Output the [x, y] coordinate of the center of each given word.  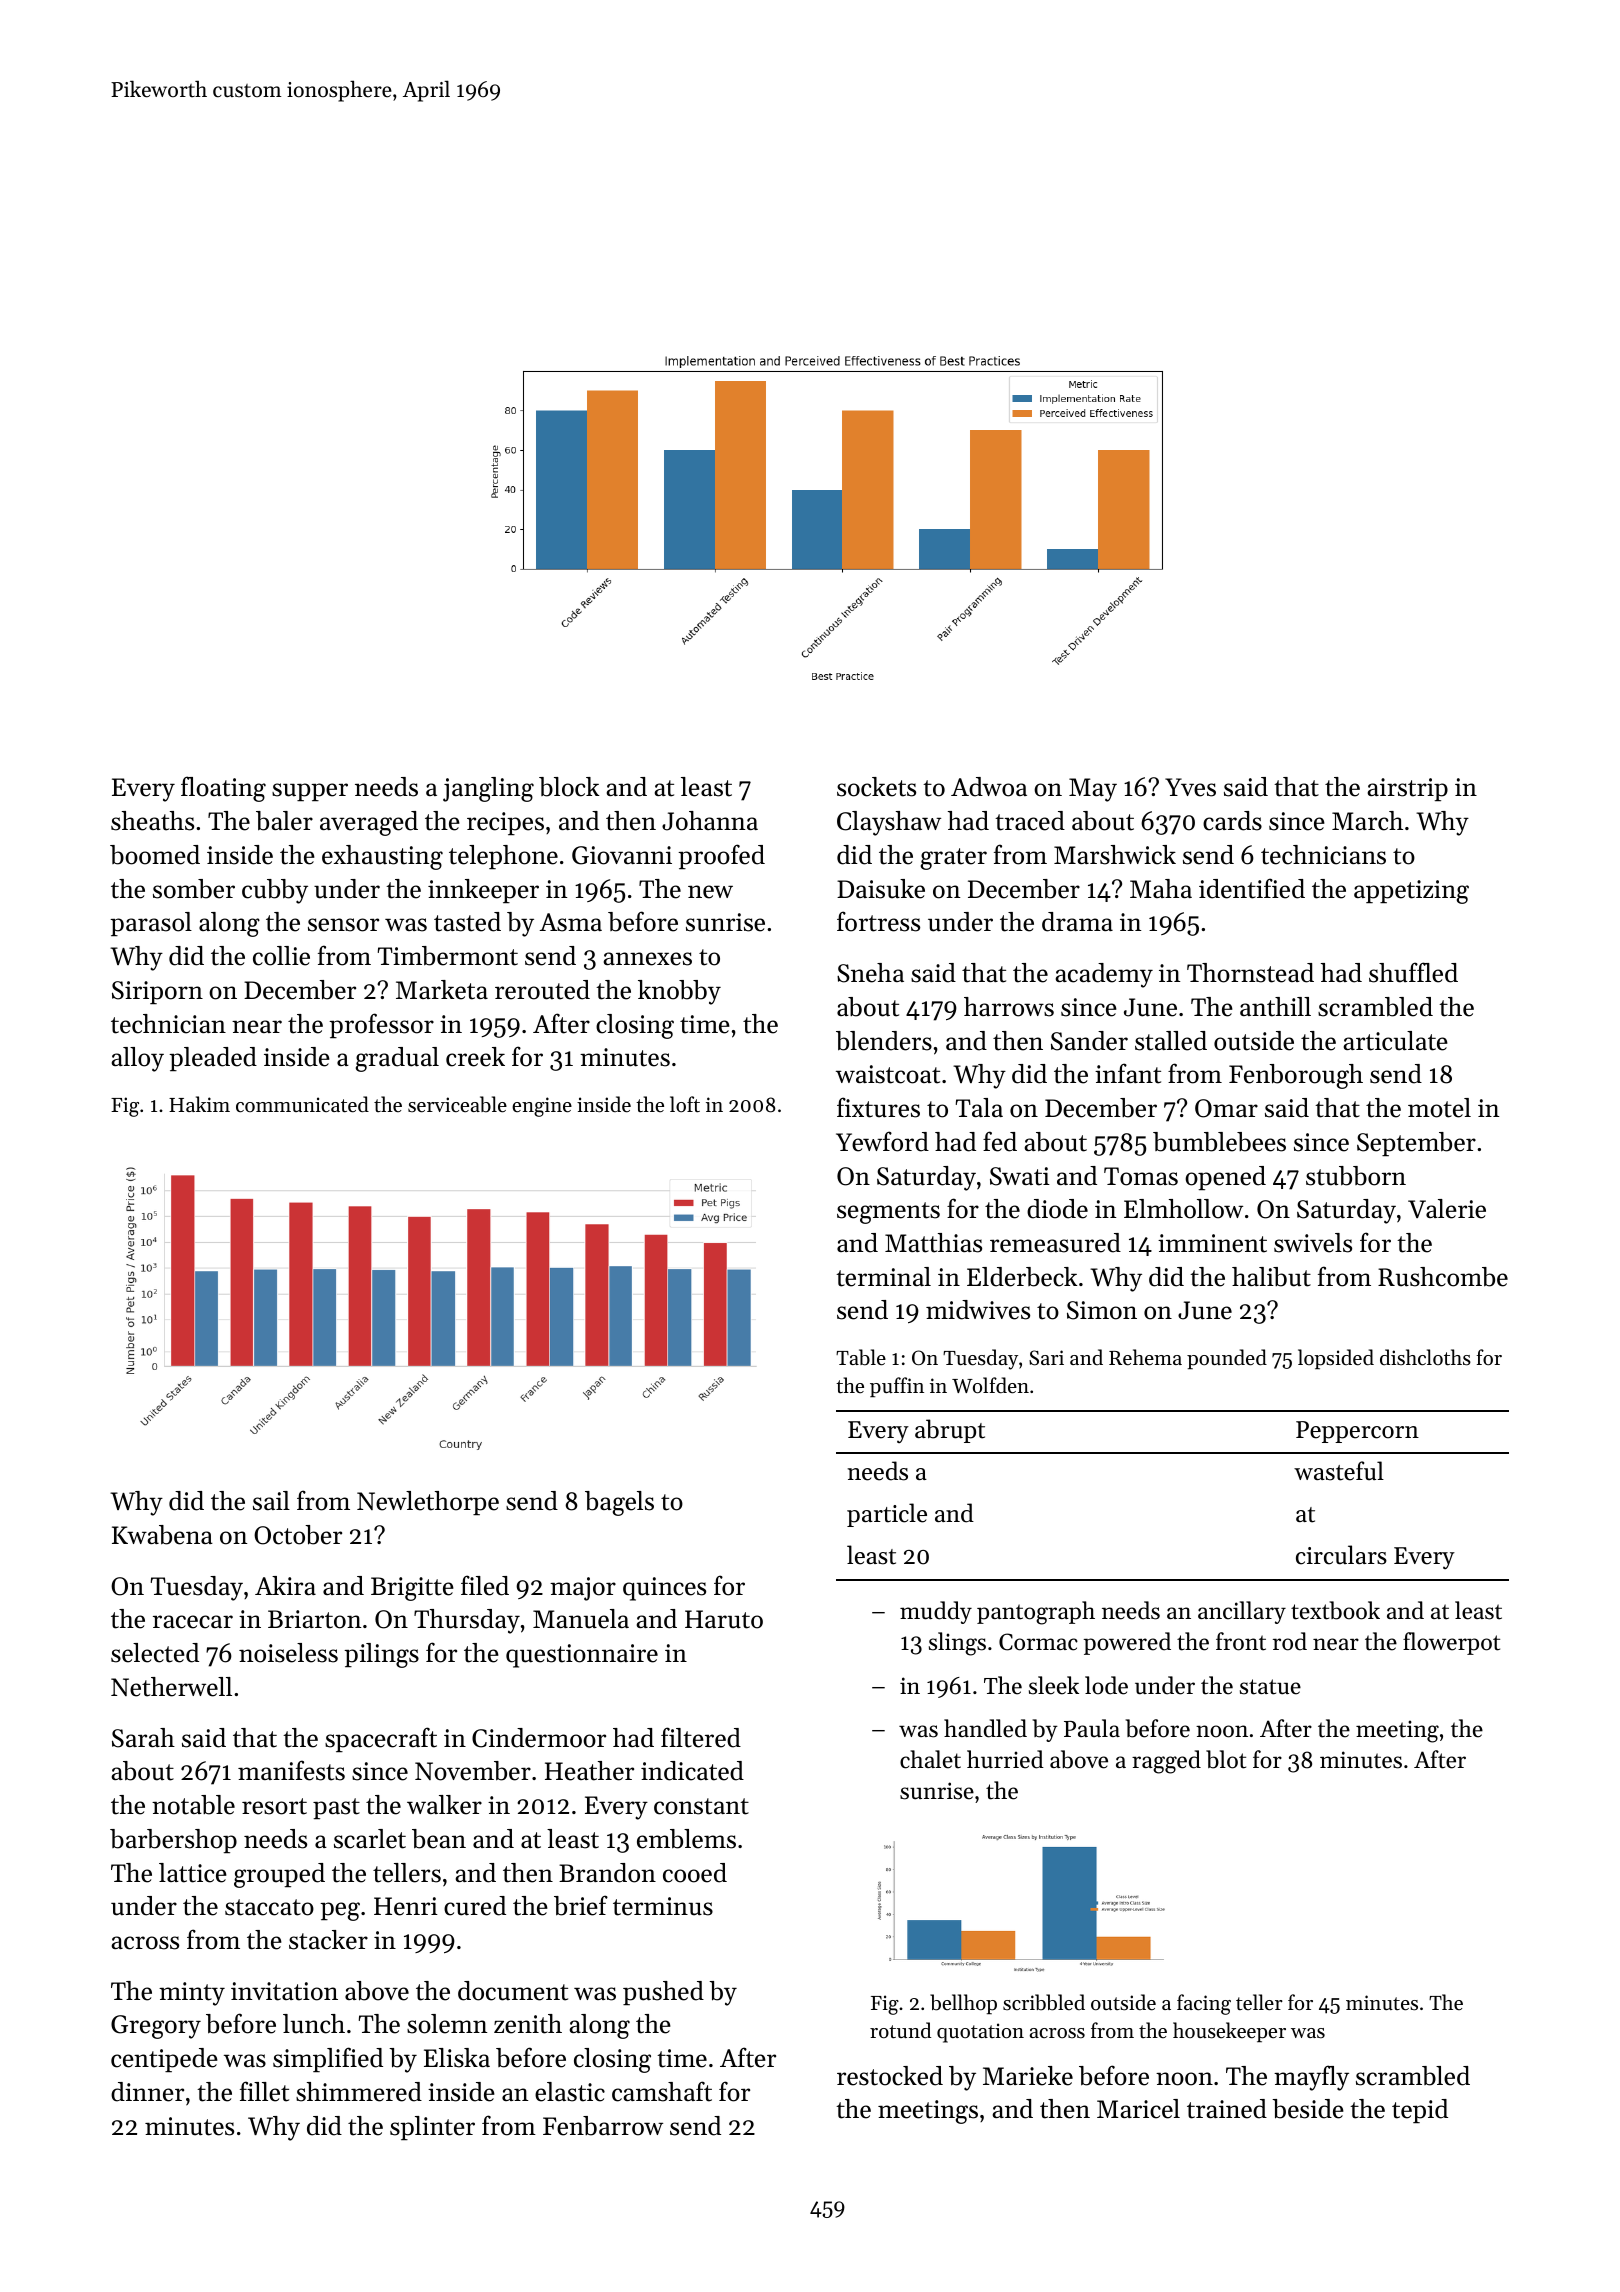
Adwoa [989, 787]
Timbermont [448, 956]
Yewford [882, 1141]
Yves [1190, 787]
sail [271, 1501]
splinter [432, 2128]
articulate [1396, 1041]
